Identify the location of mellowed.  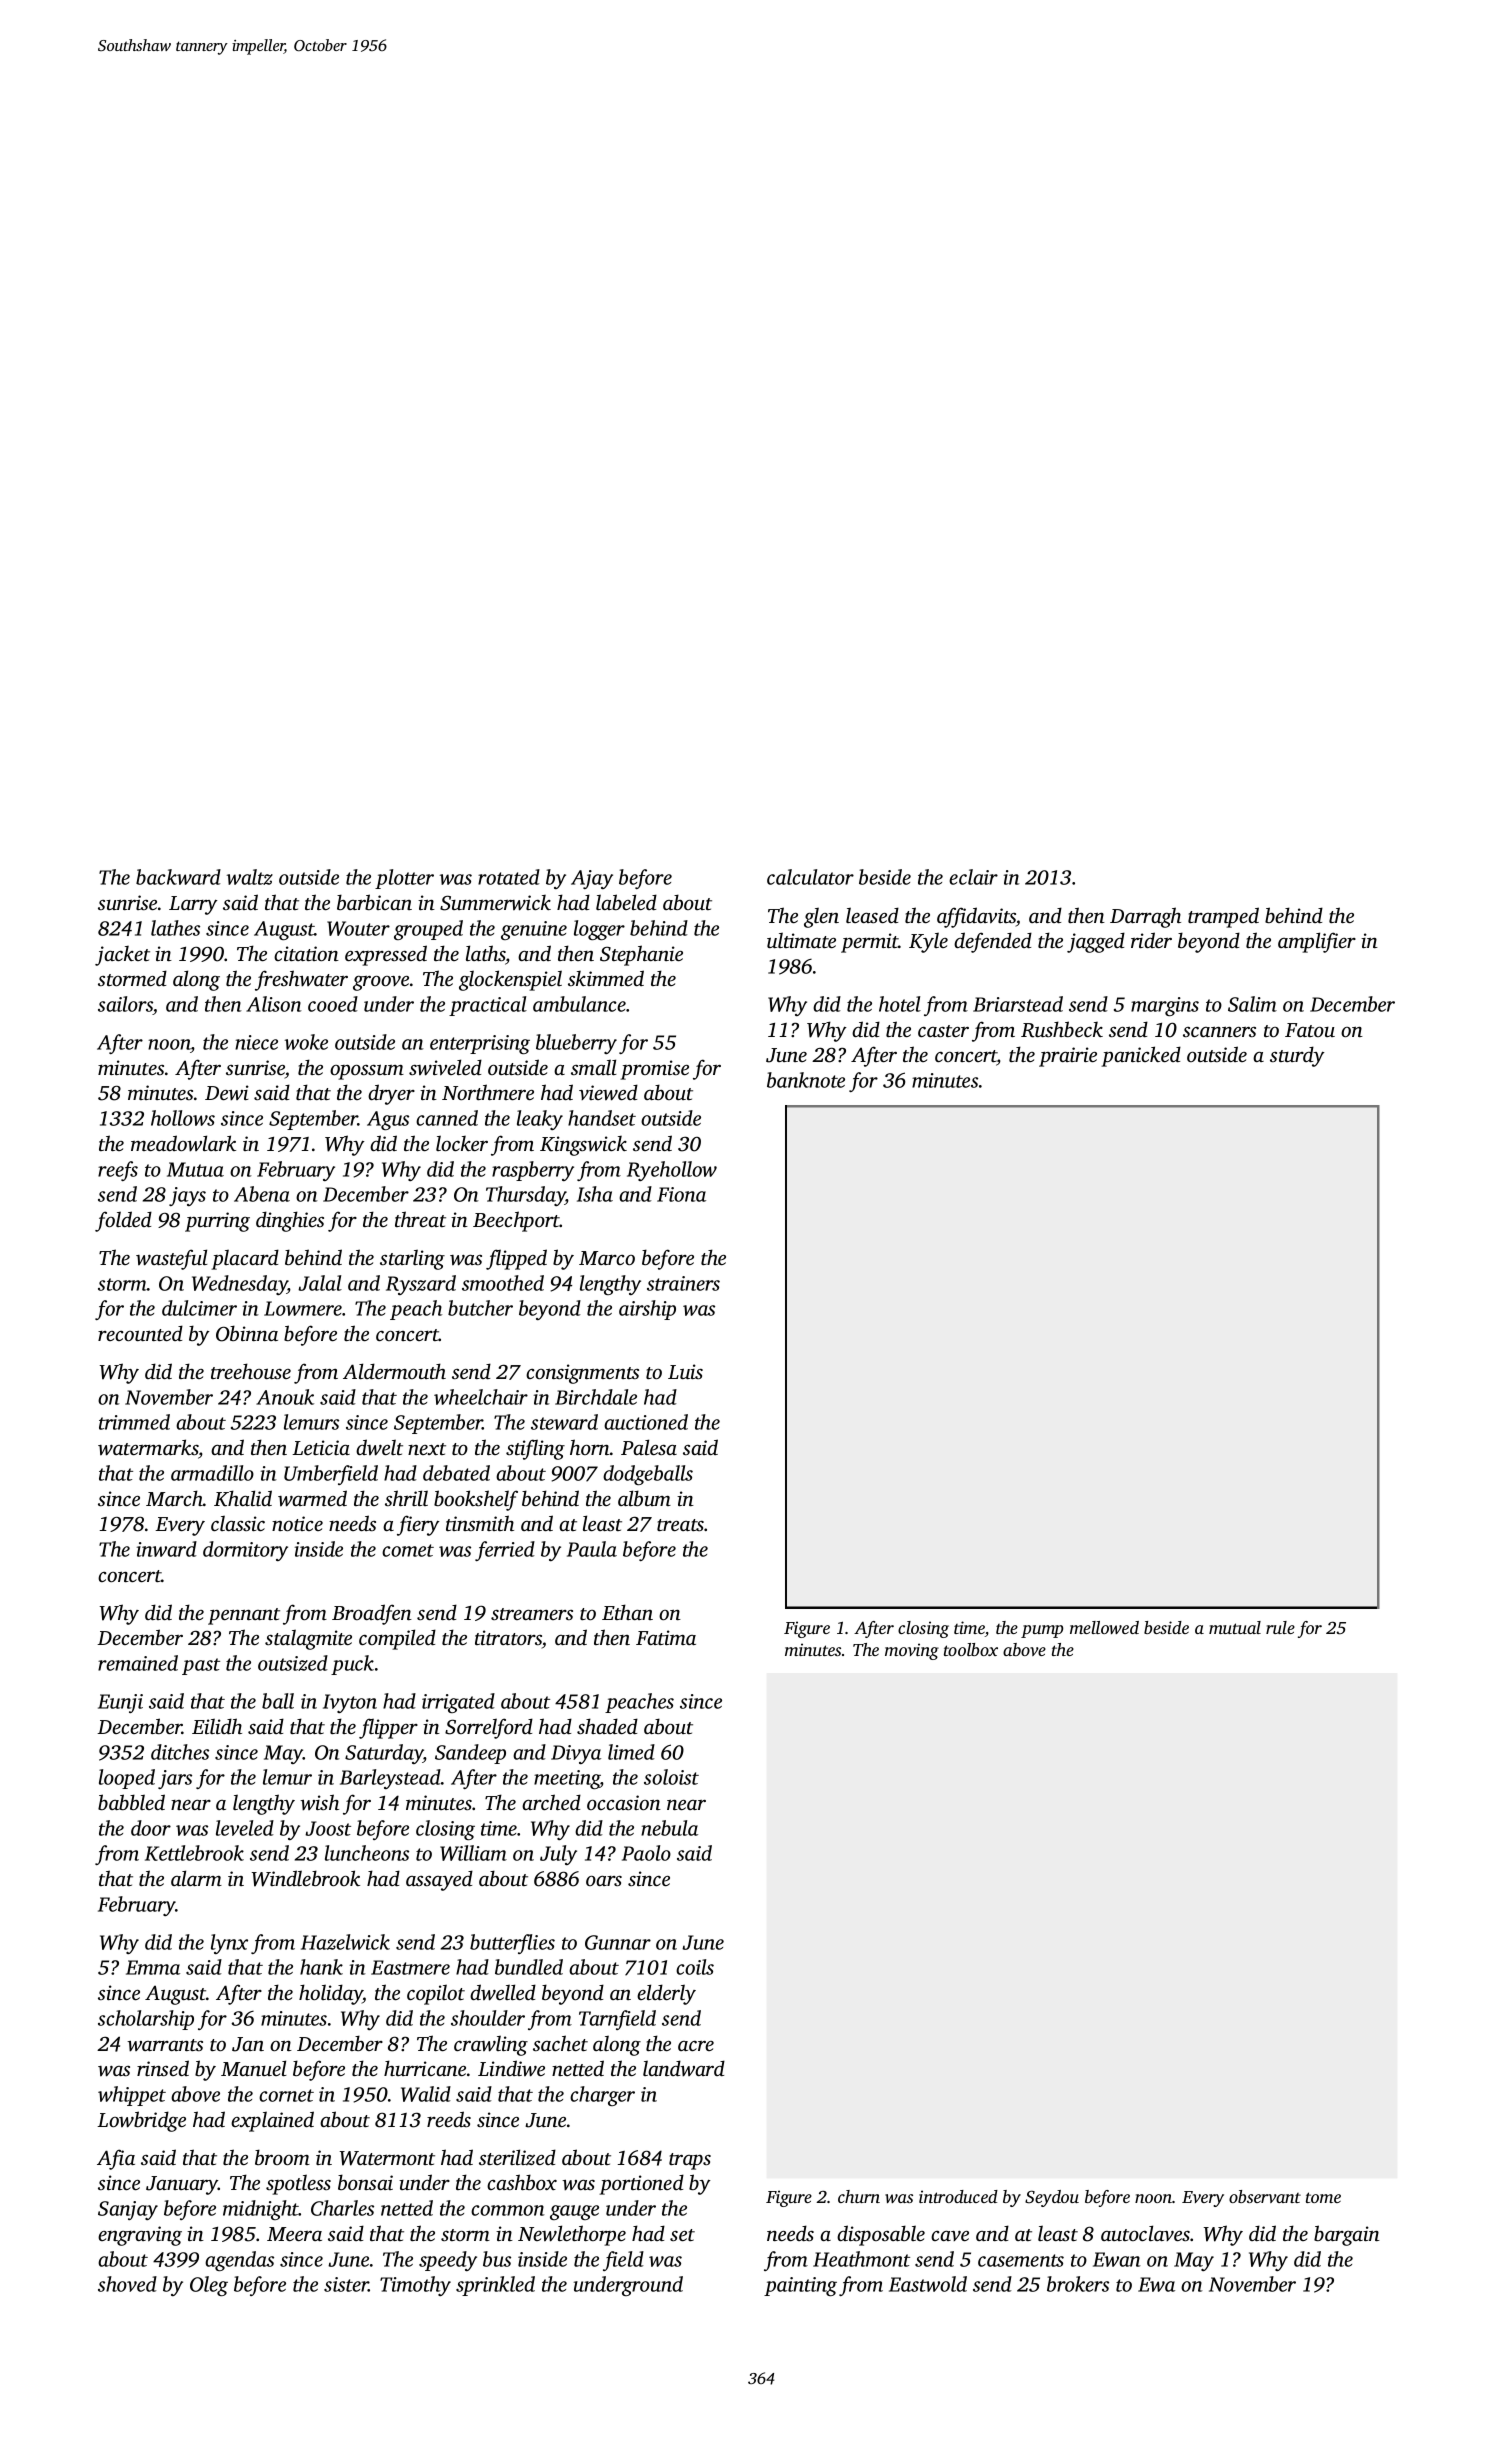
(1104, 1627).
